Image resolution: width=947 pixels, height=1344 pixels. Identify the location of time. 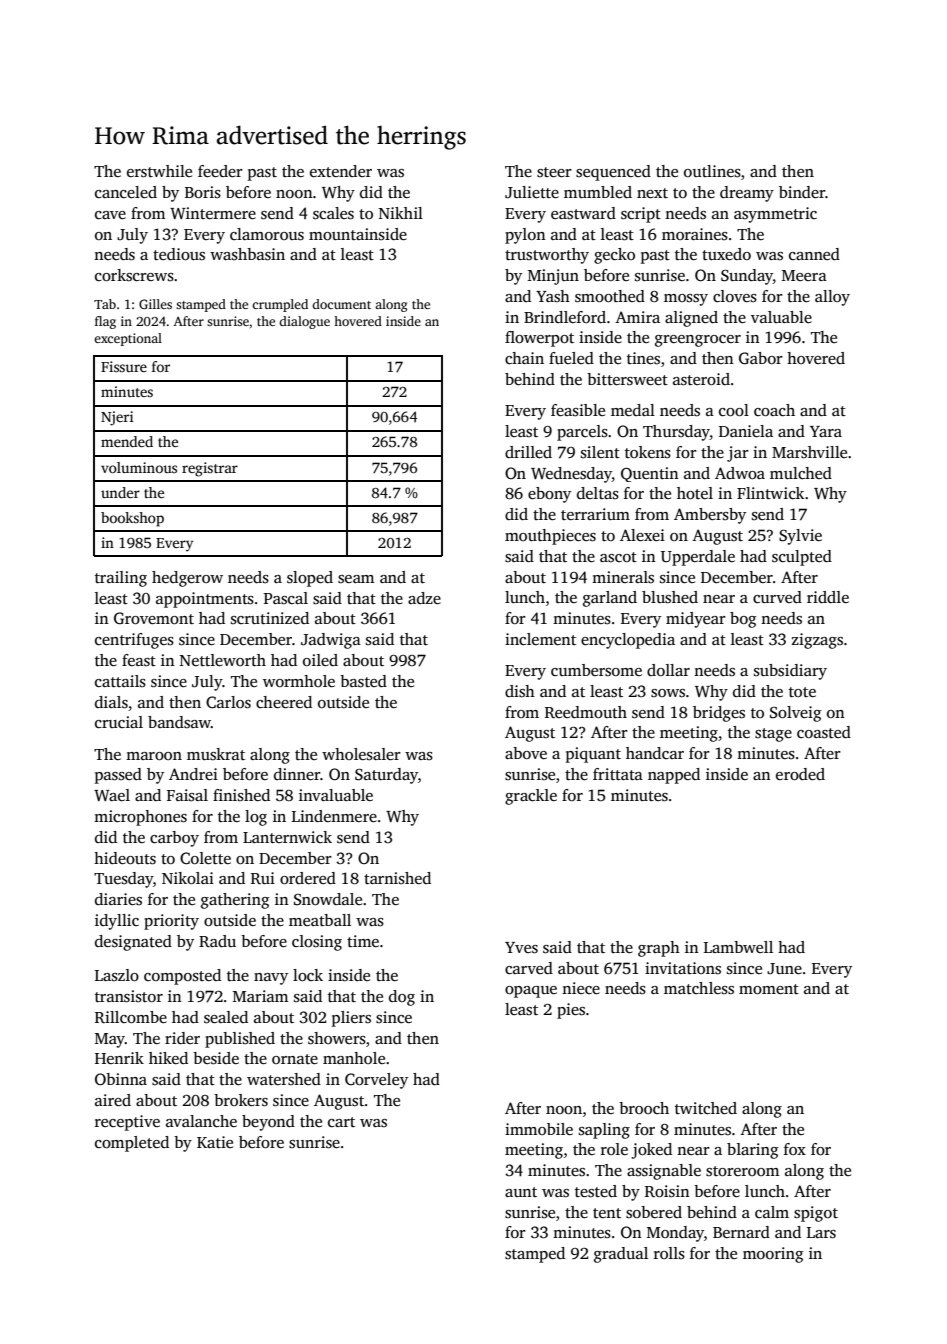
(363, 941).
